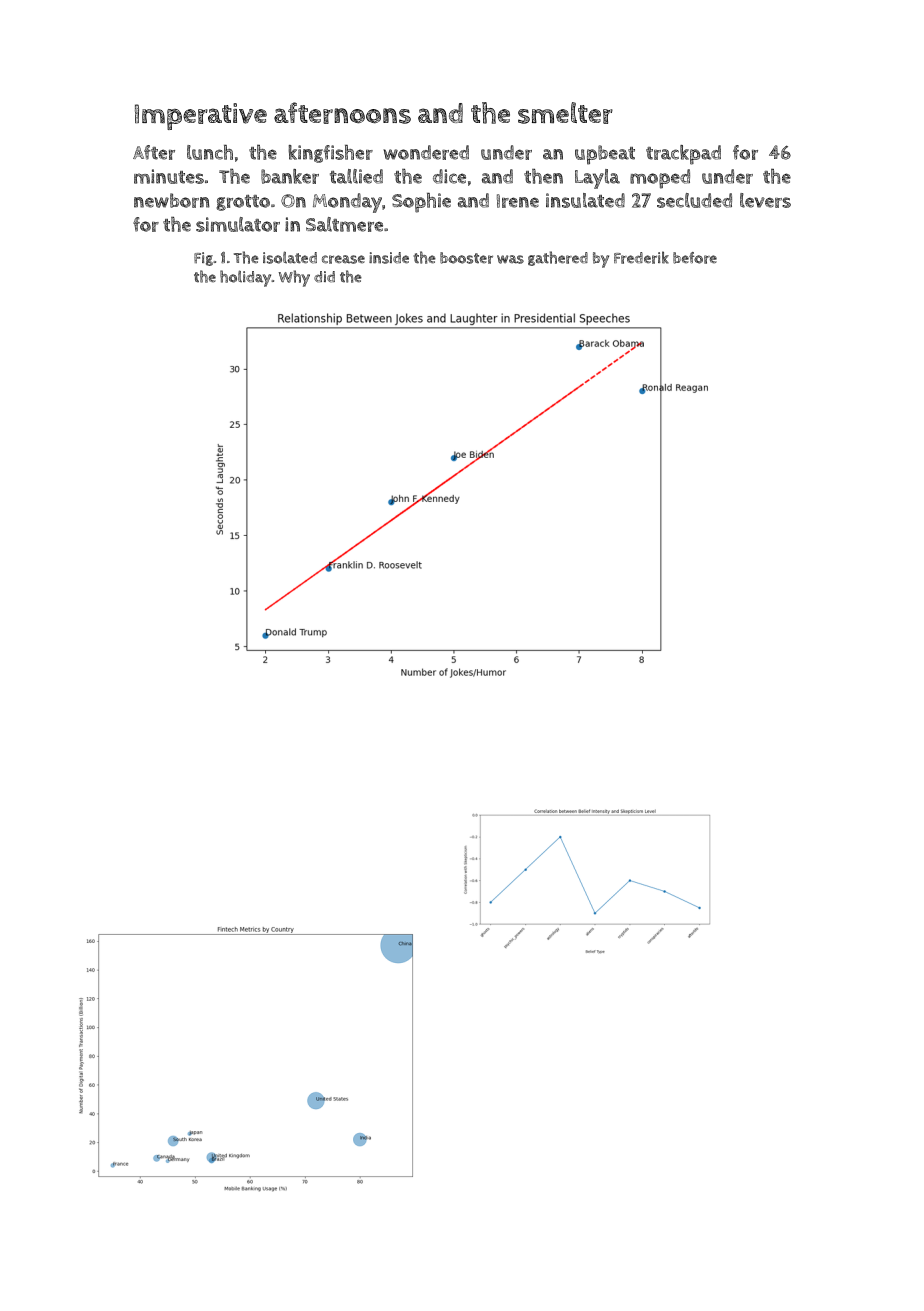 The width and height of the page is (924, 1311). What do you see at coordinates (169, 176) in the page?
I see `minutes` at bounding box center [169, 176].
